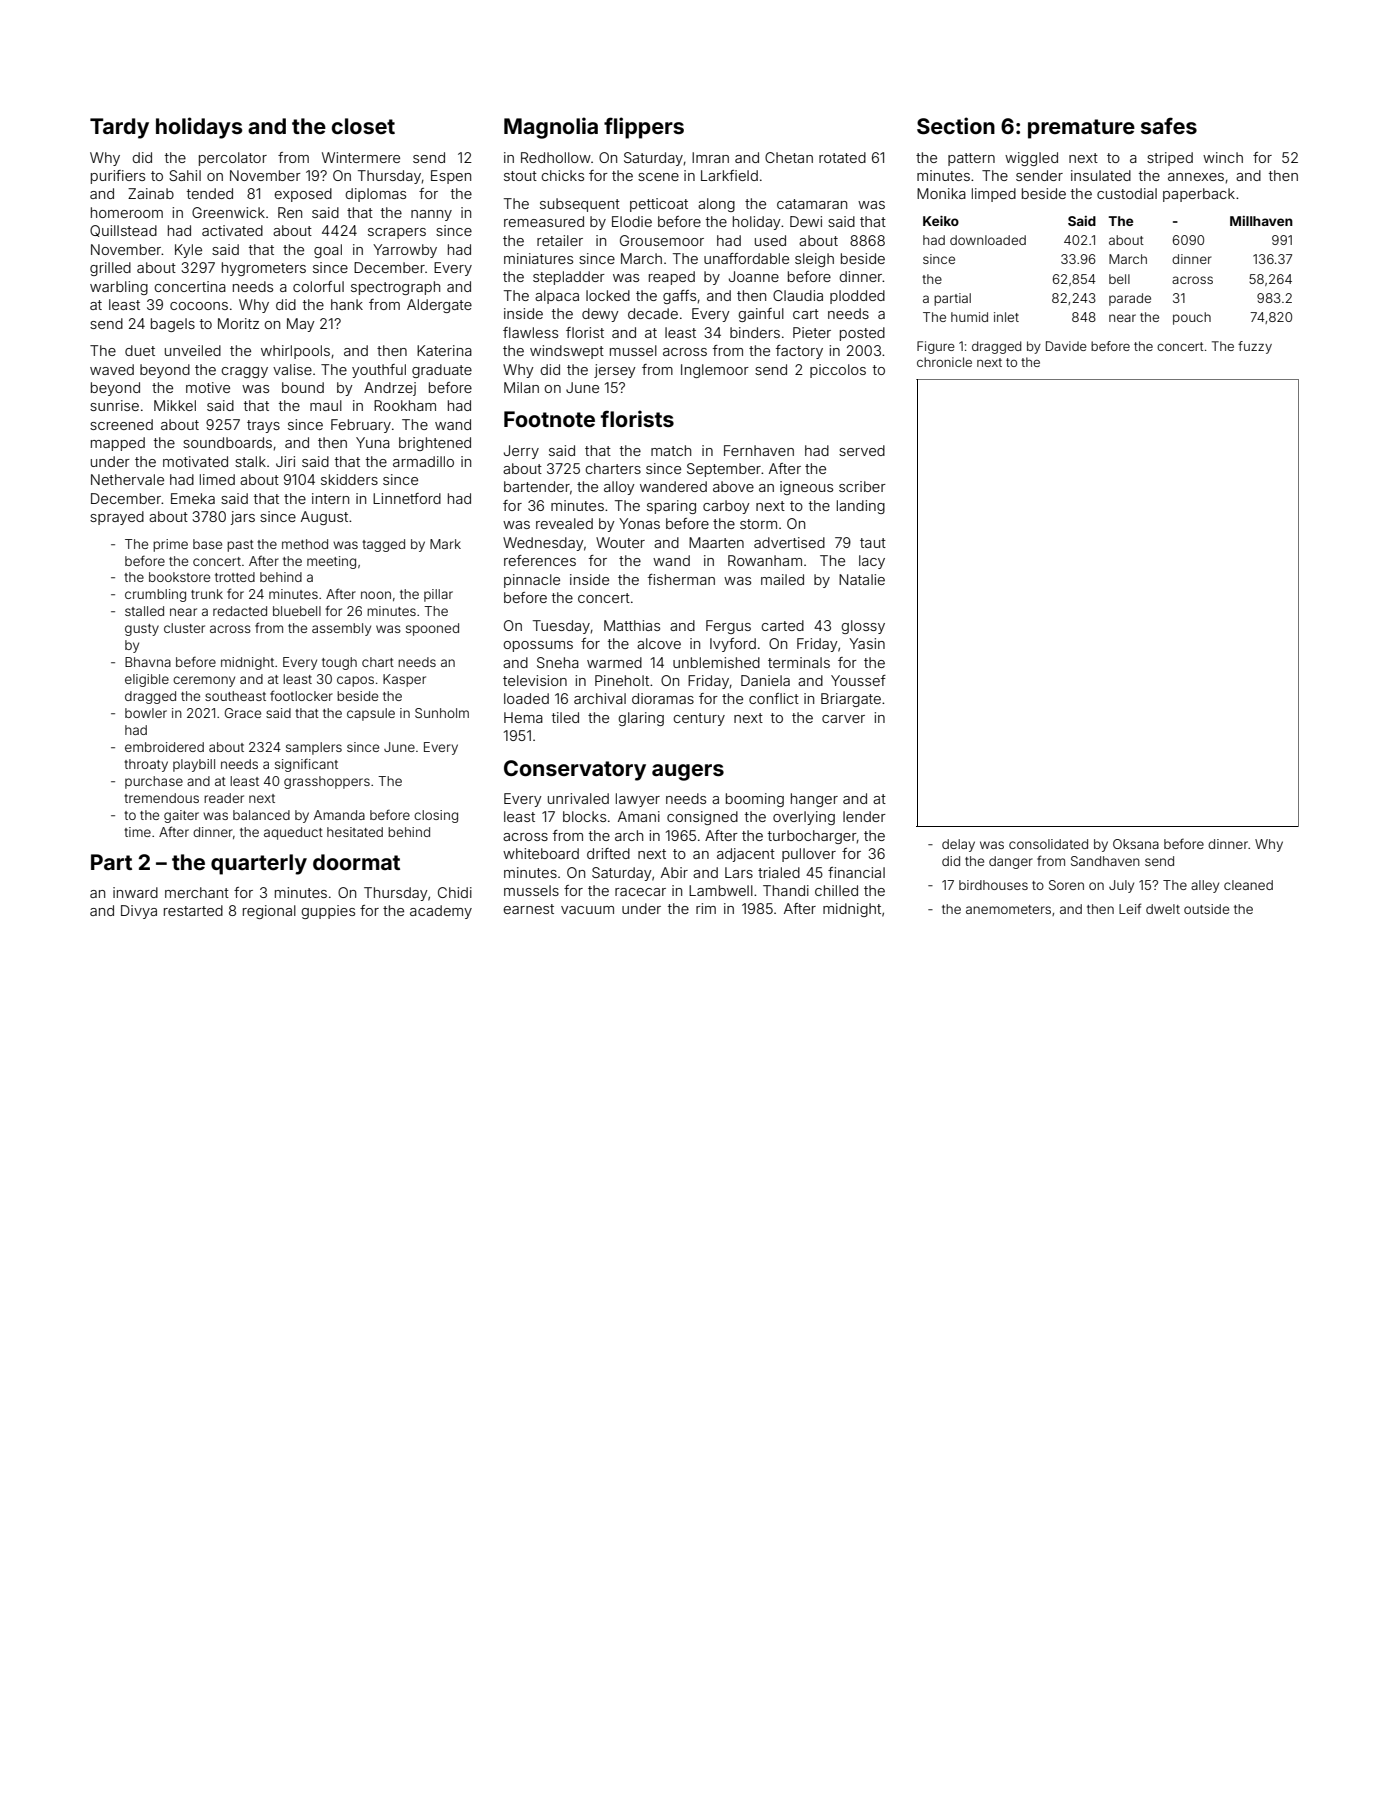 This image has width=1389, height=1797. I want to click on pinnacle, so click(532, 581).
